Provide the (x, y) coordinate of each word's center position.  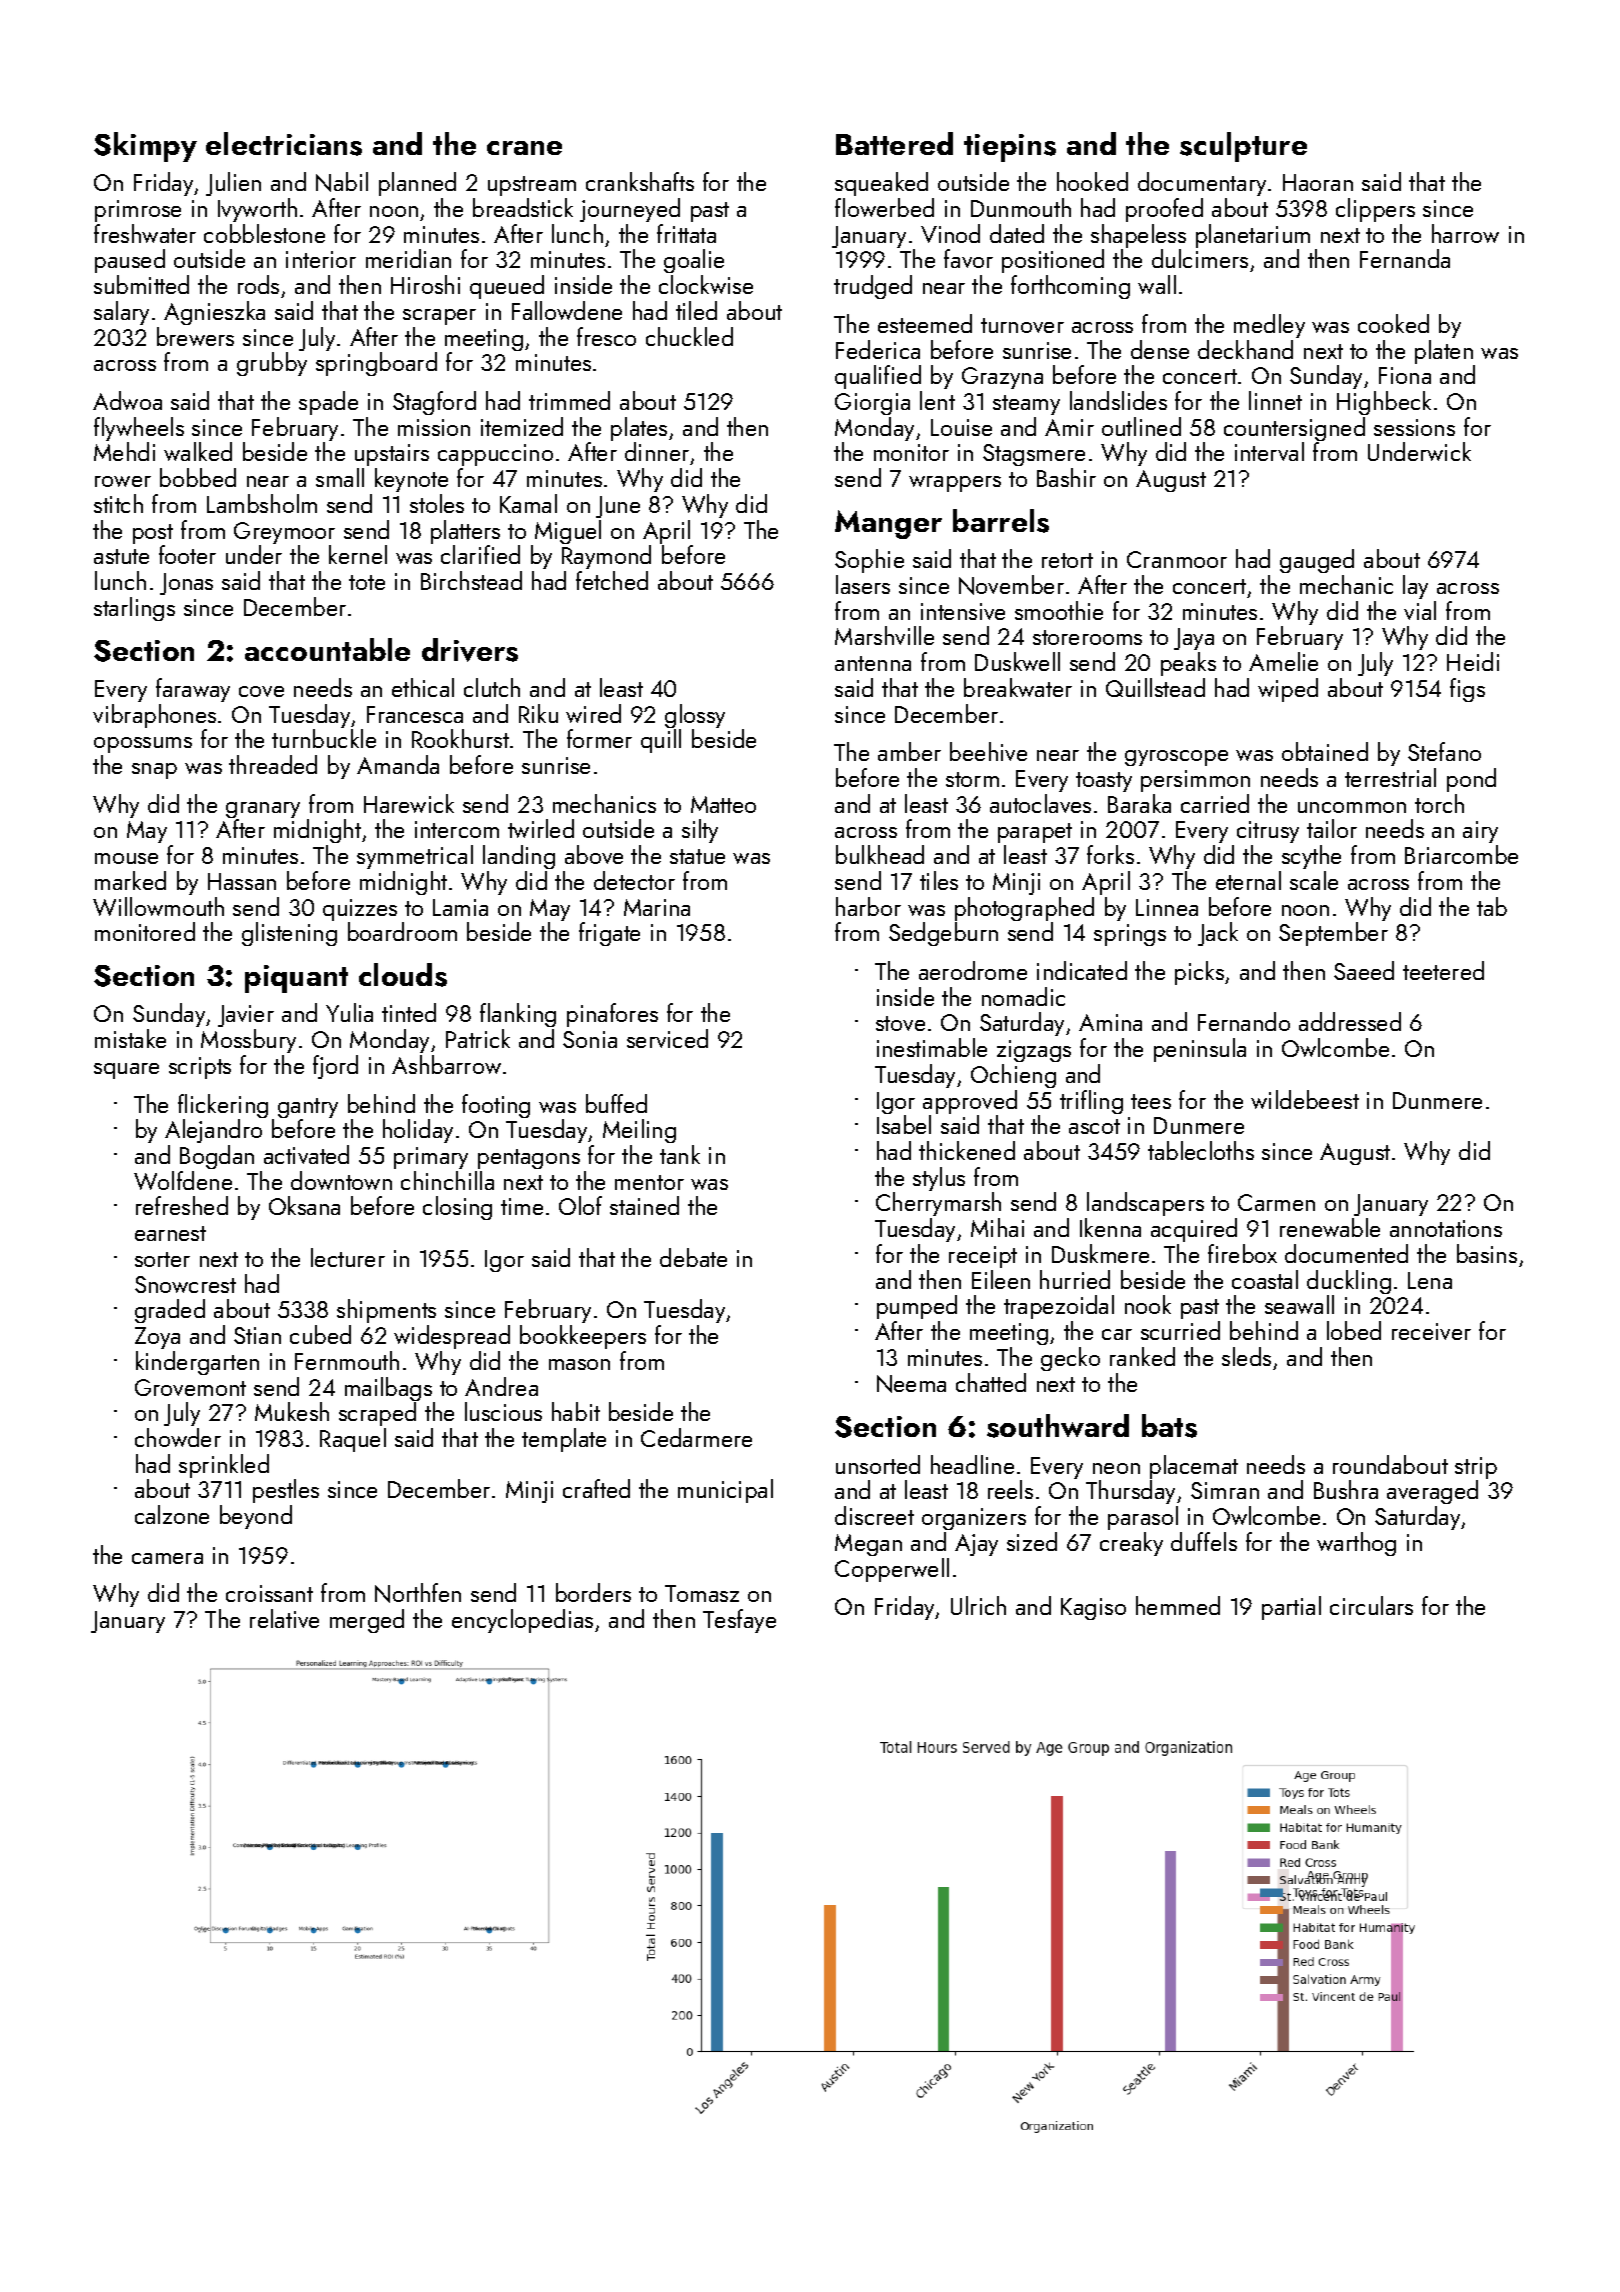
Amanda (398, 764)
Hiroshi (425, 284)
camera (167, 1558)
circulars (1371, 1605)
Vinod (950, 233)
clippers (1375, 210)
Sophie (869, 561)
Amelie (1283, 661)
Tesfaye (739, 1621)
